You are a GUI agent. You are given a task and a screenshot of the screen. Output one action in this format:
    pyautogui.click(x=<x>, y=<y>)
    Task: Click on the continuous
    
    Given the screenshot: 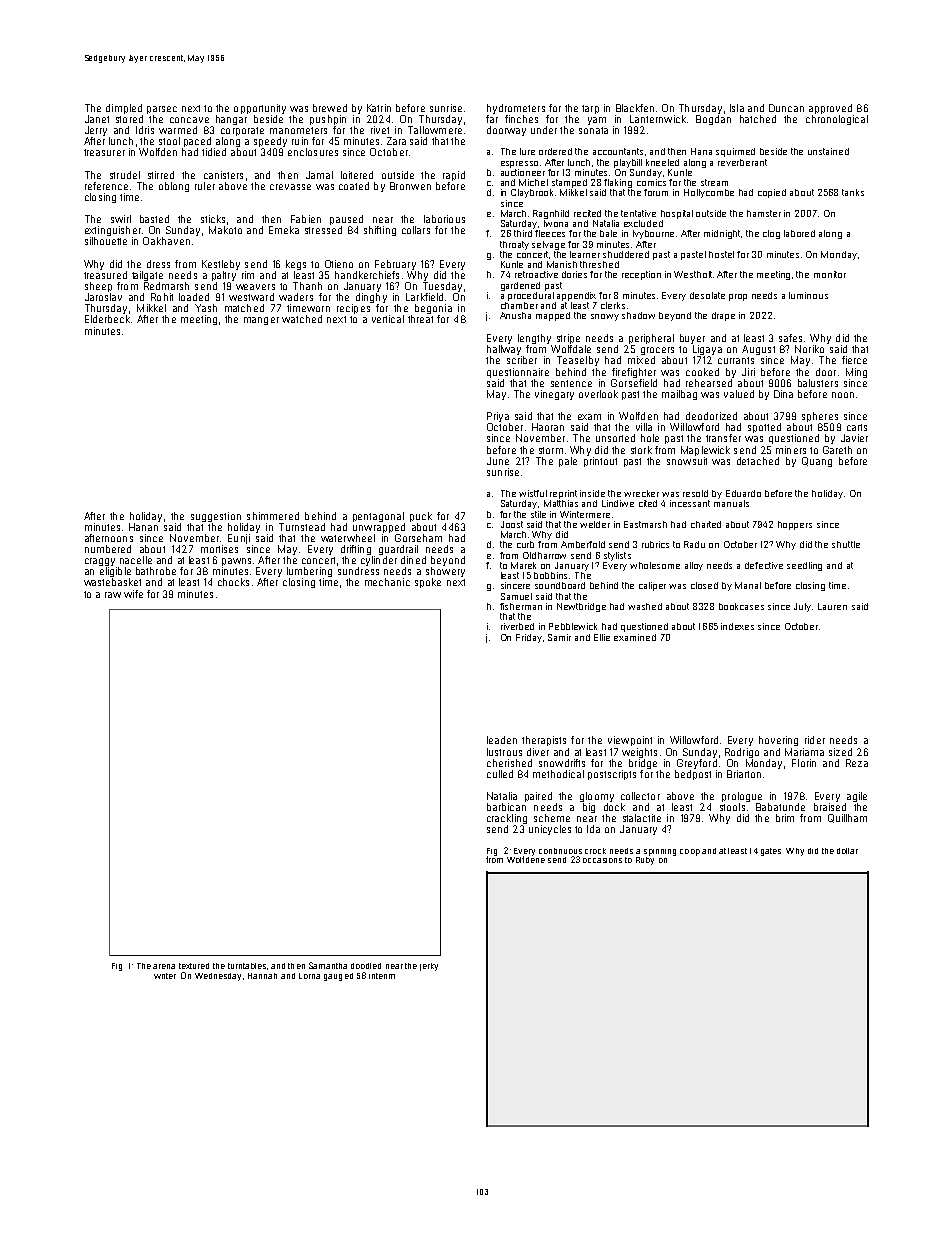 What is the action you would take?
    pyautogui.click(x=560, y=851)
